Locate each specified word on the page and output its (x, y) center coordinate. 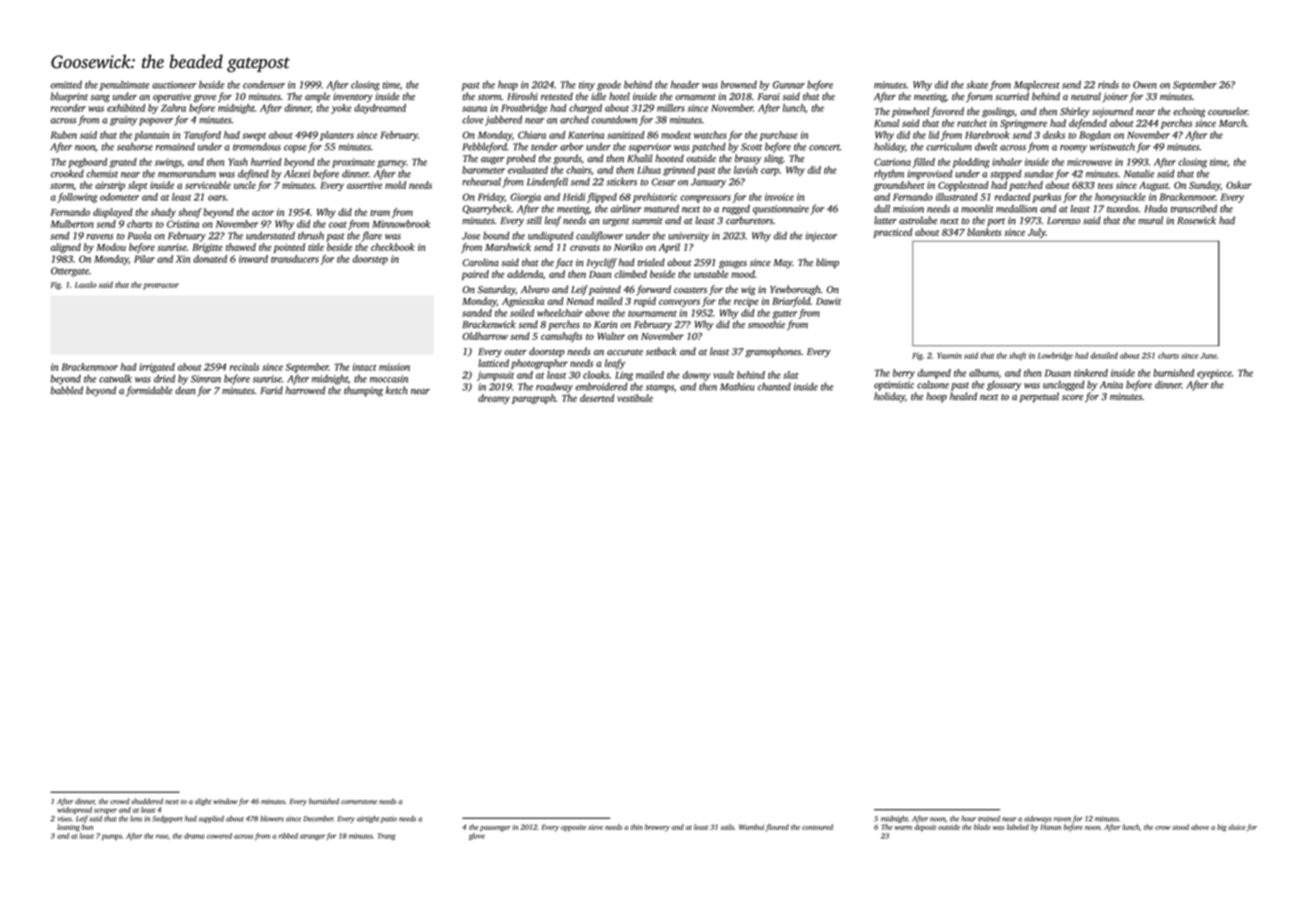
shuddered (147, 801)
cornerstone (359, 802)
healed (963, 396)
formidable (149, 391)
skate (977, 85)
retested (557, 96)
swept (254, 137)
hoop (936, 397)
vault (723, 375)
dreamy (494, 399)
